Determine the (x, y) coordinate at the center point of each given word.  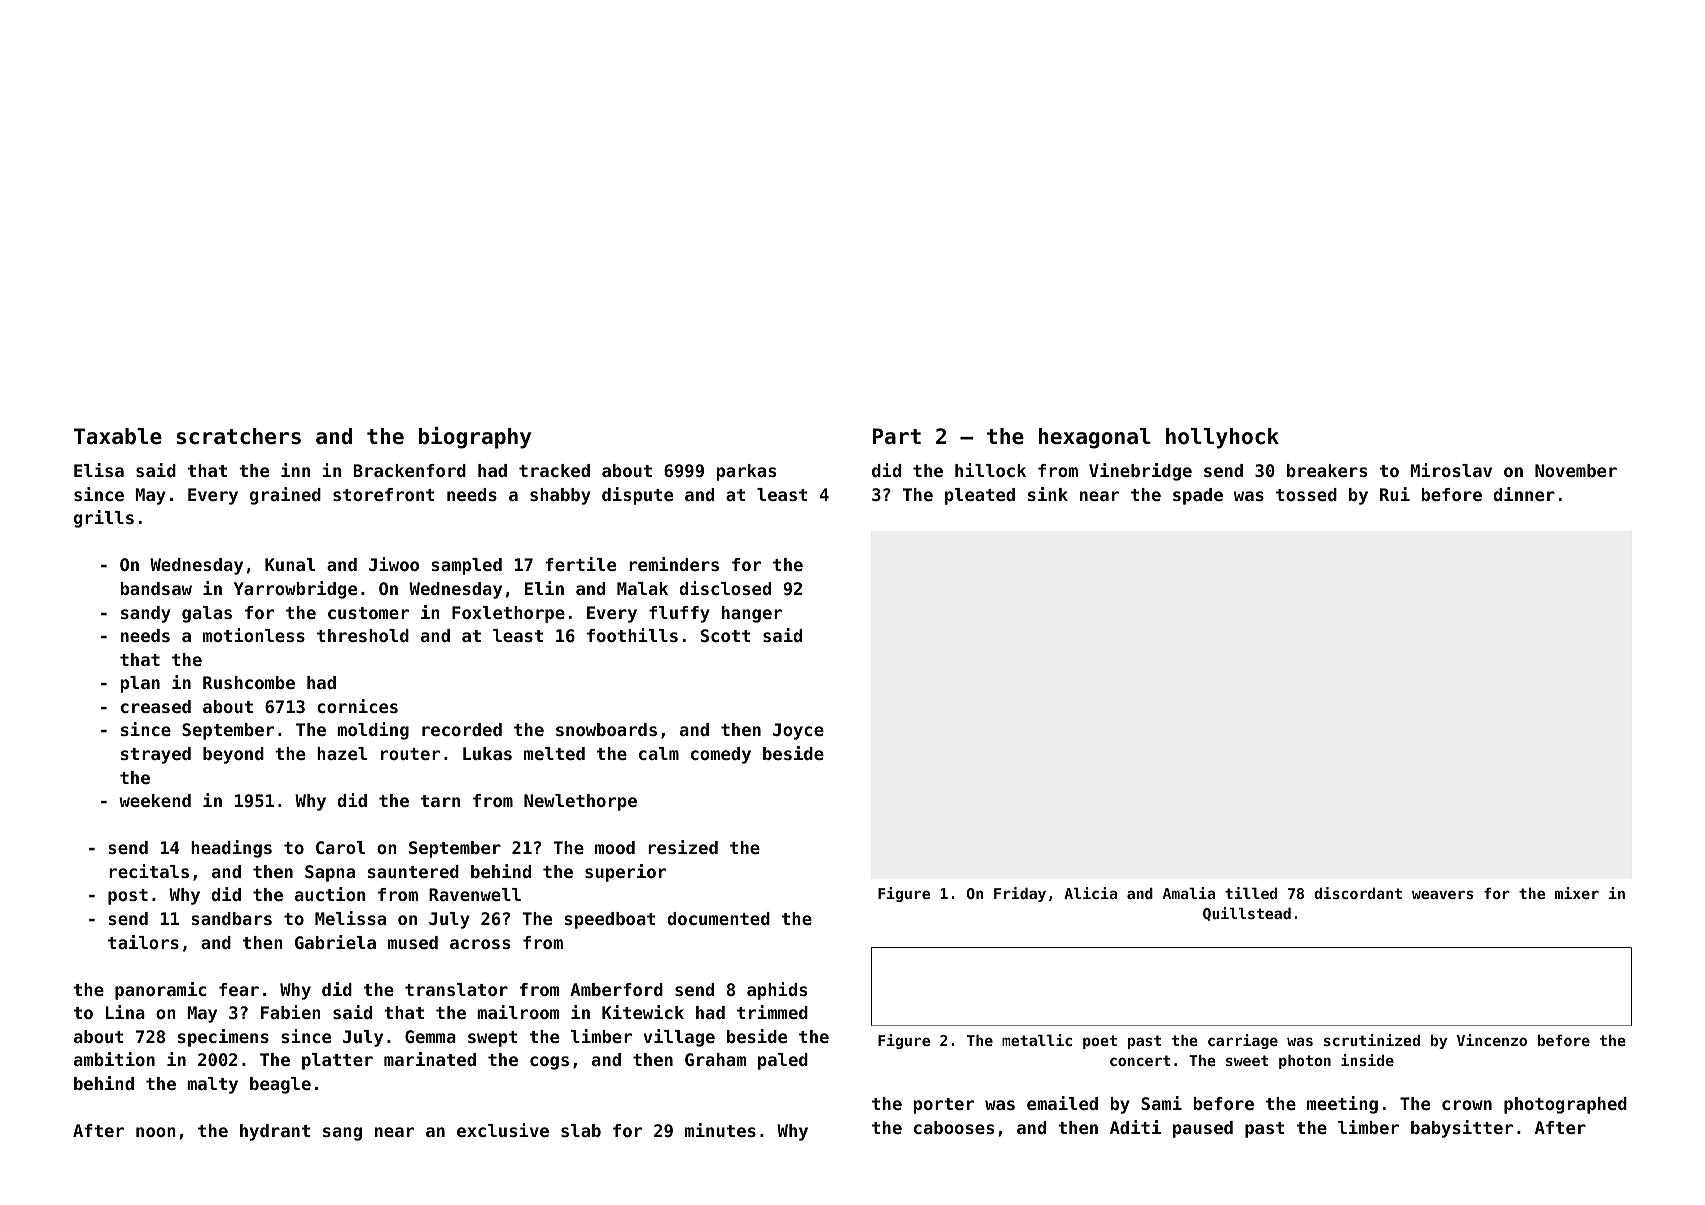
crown (1467, 1105)
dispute (637, 496)
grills (104, 519)
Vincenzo (1492, 1040)
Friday (1020, 894)
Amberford (616, 989)
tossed (1306, 494)
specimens (223, 1038)
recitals (149, 871)
